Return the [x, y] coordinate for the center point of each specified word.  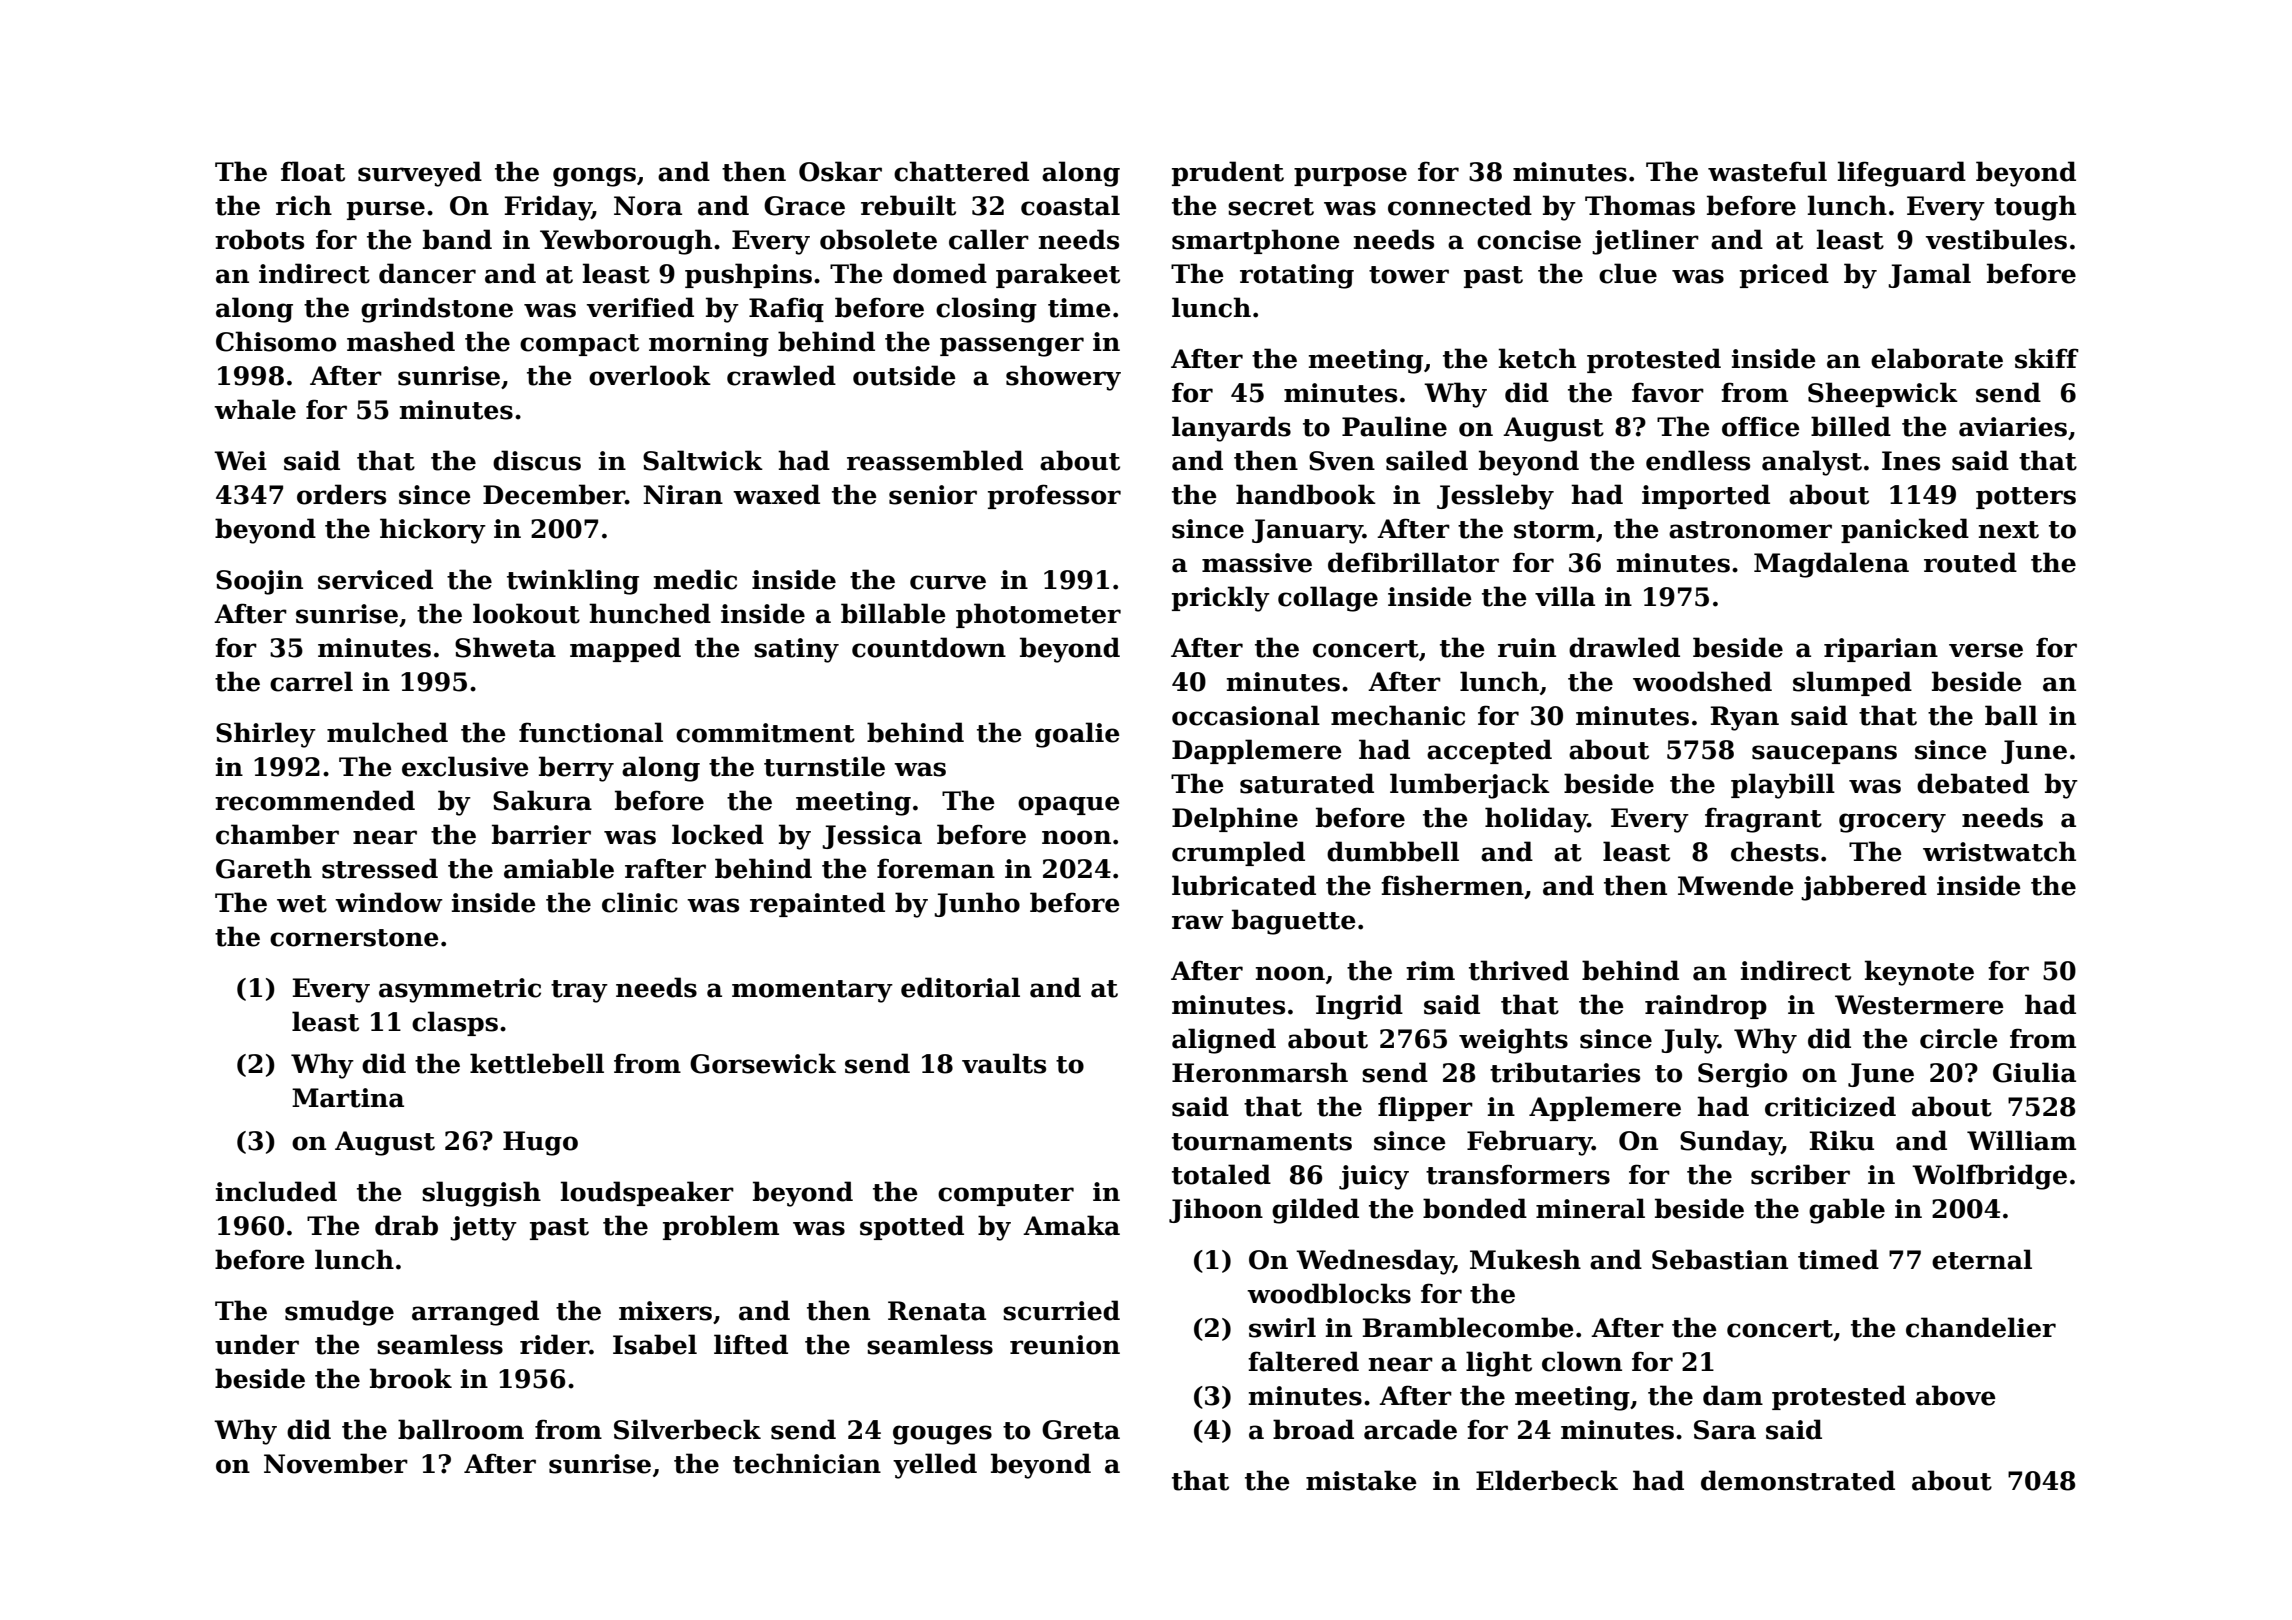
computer [1006, 1195]
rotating [1297, 276]
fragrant [1763, 820]
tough [2035, 208]
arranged [475, 1313]
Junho [977, 904]
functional [591, 732]
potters [2026, 498]
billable [893, 613]
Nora [648, 206]
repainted [817, 904]
